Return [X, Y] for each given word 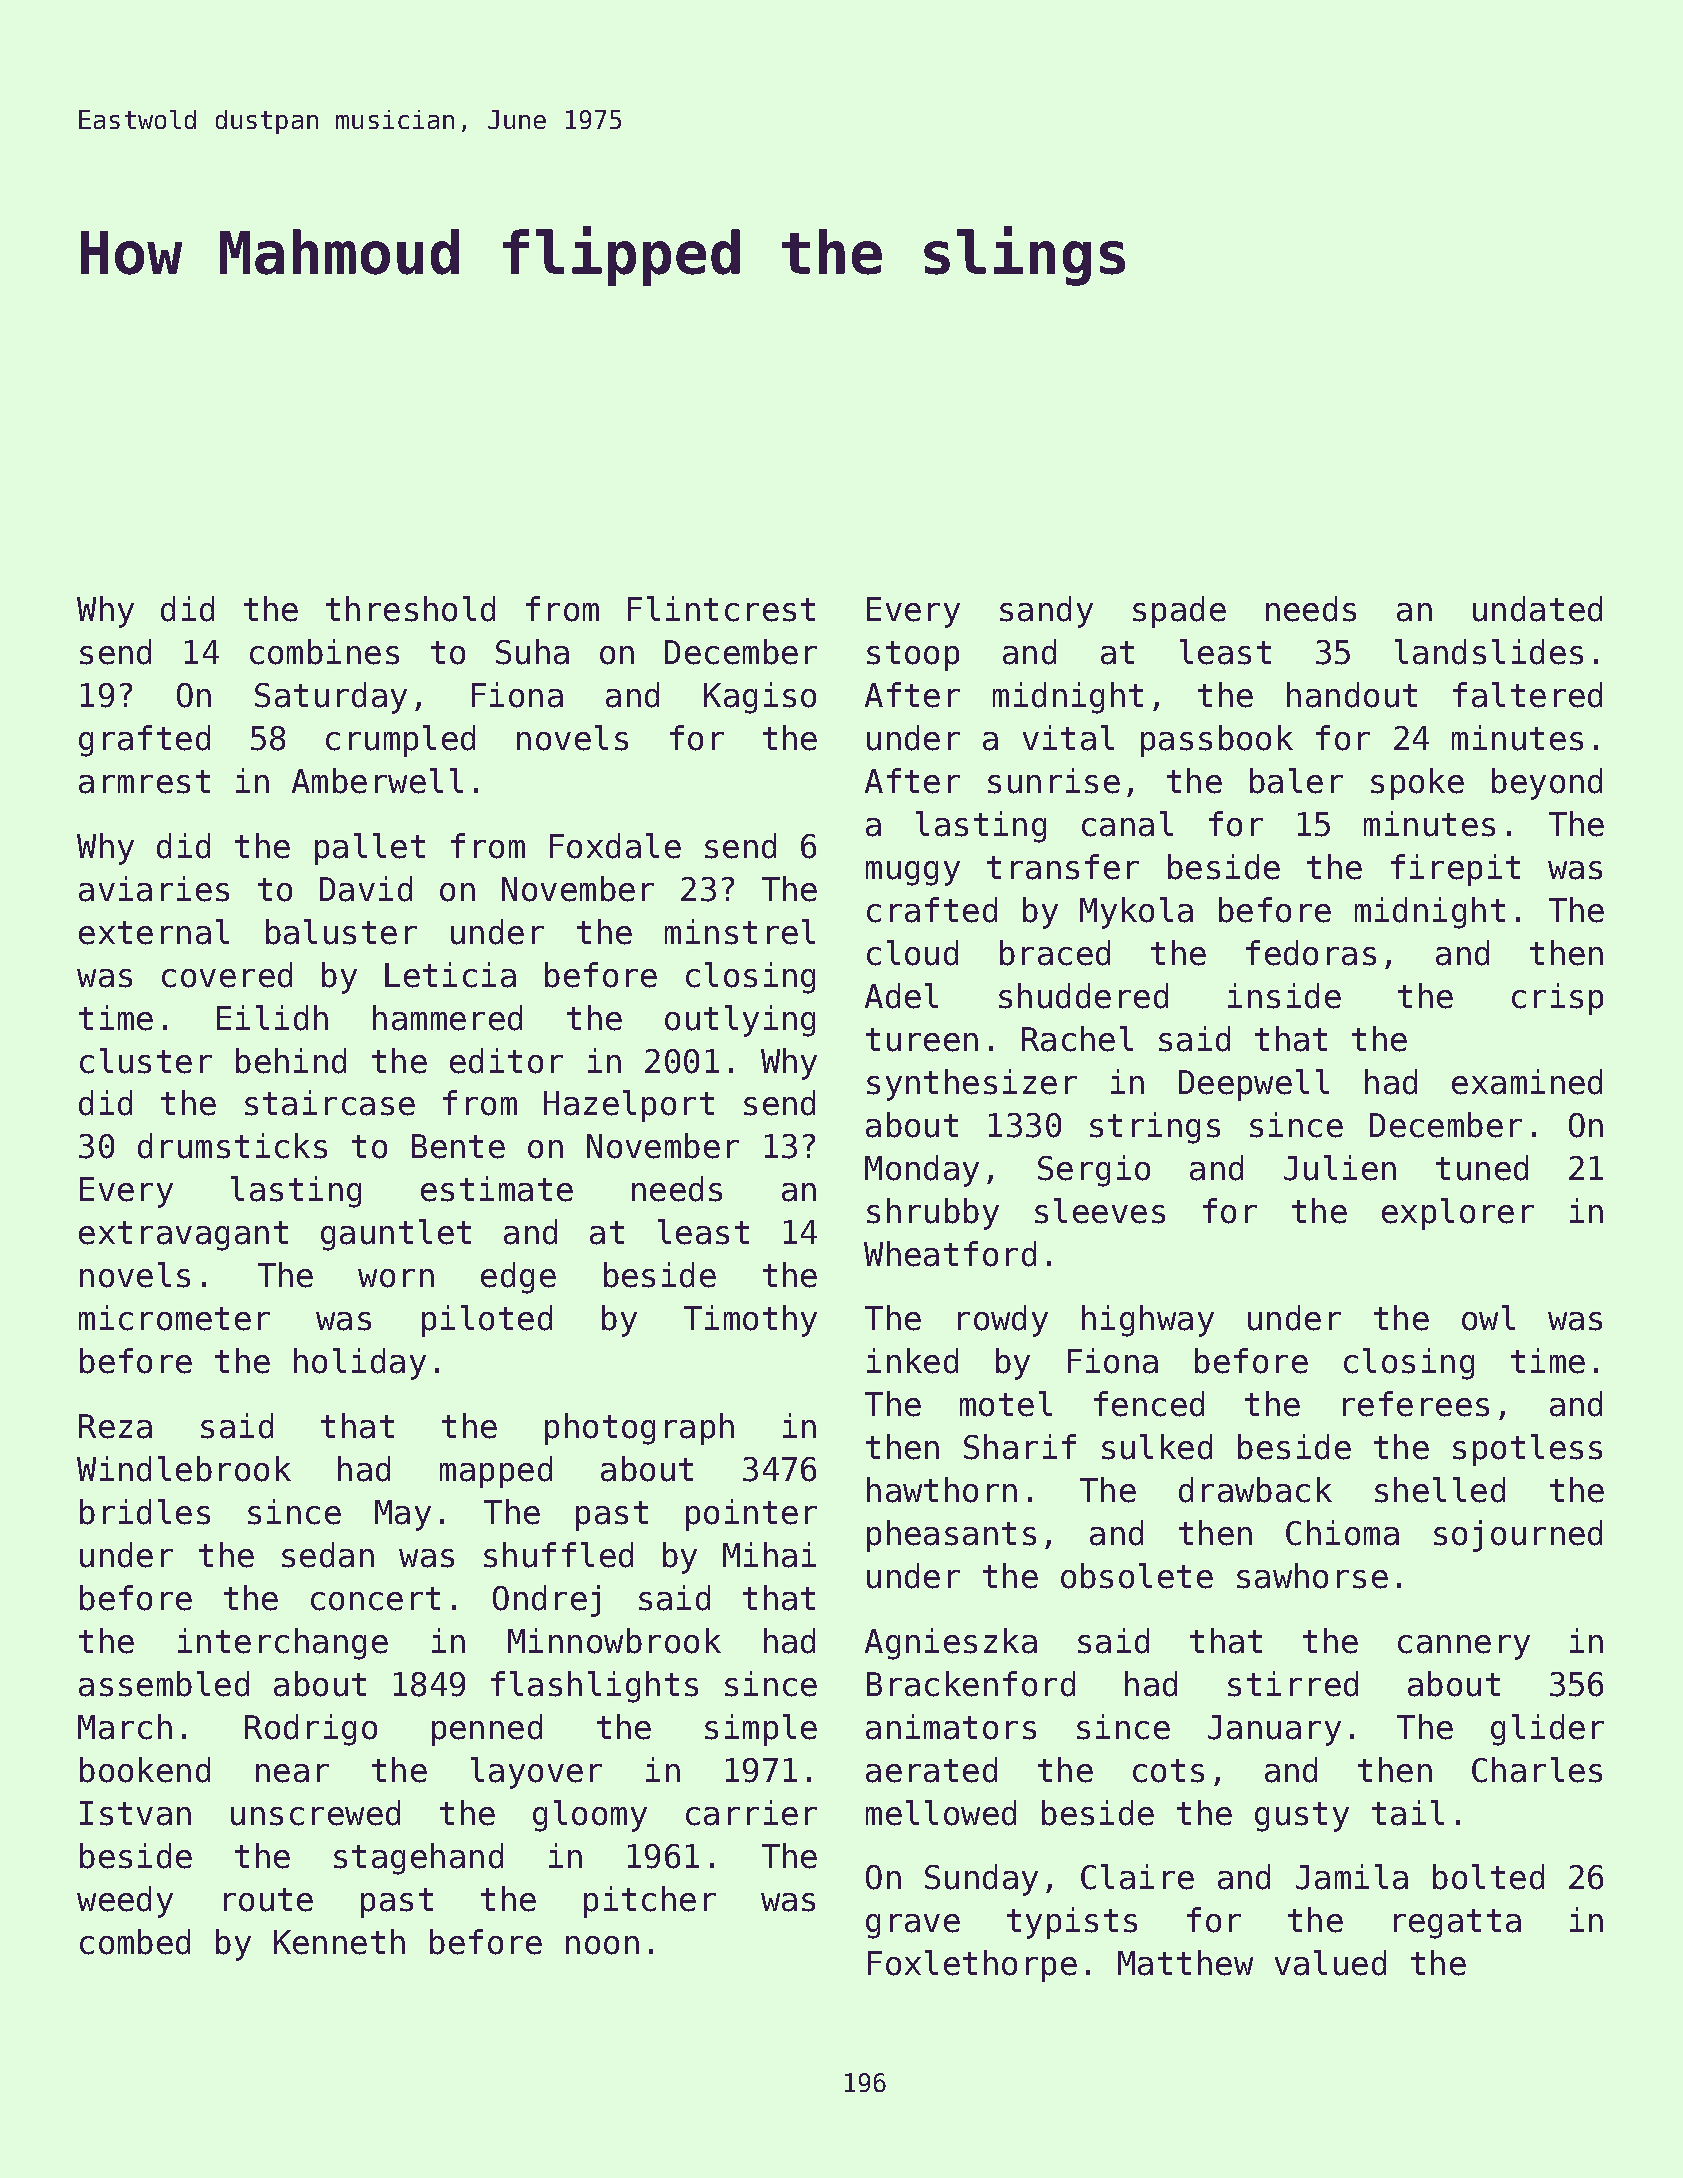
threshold [410, 609]
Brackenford [971, 1684]
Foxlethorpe [972, 1966]
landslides [1489, 652]
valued [1330, 1963]
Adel [901, 996]
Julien [1340, 1168]
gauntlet [396, 1235]
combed [135, 1942]
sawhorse [1312, 1576]
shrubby [933, 1214]
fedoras [1311, 953]
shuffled [558, 1555]
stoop [913, 656]
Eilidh [272, 1018]
